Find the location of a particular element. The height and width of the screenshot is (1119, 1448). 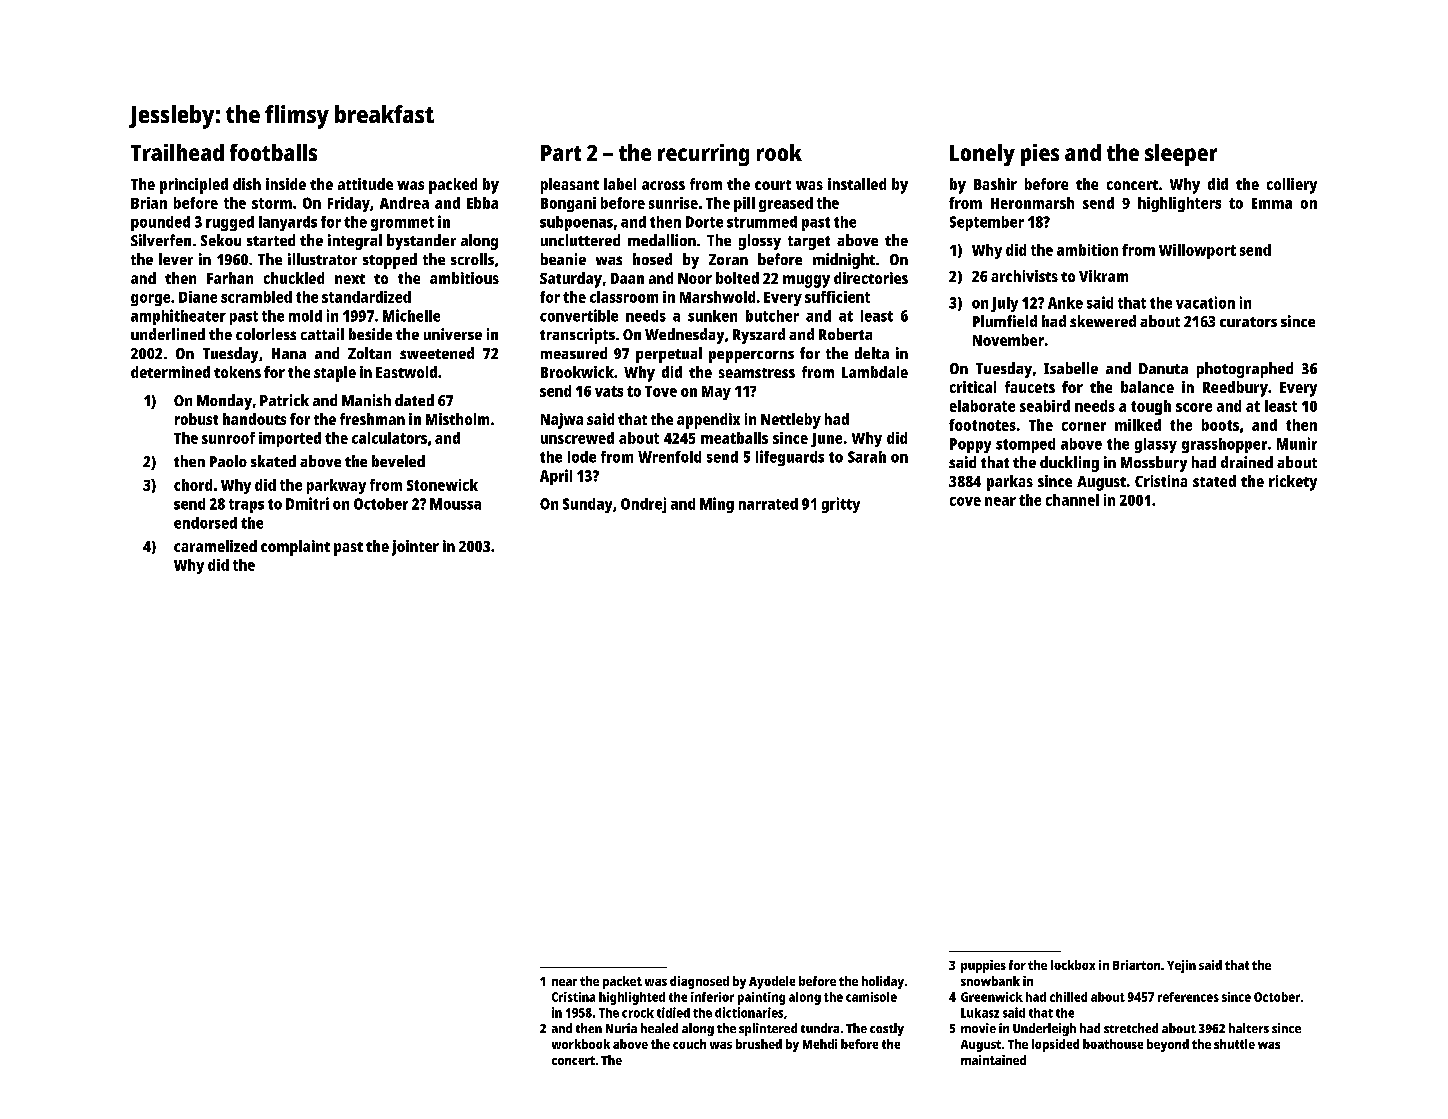

directories is located at coordinates (871, 278).
